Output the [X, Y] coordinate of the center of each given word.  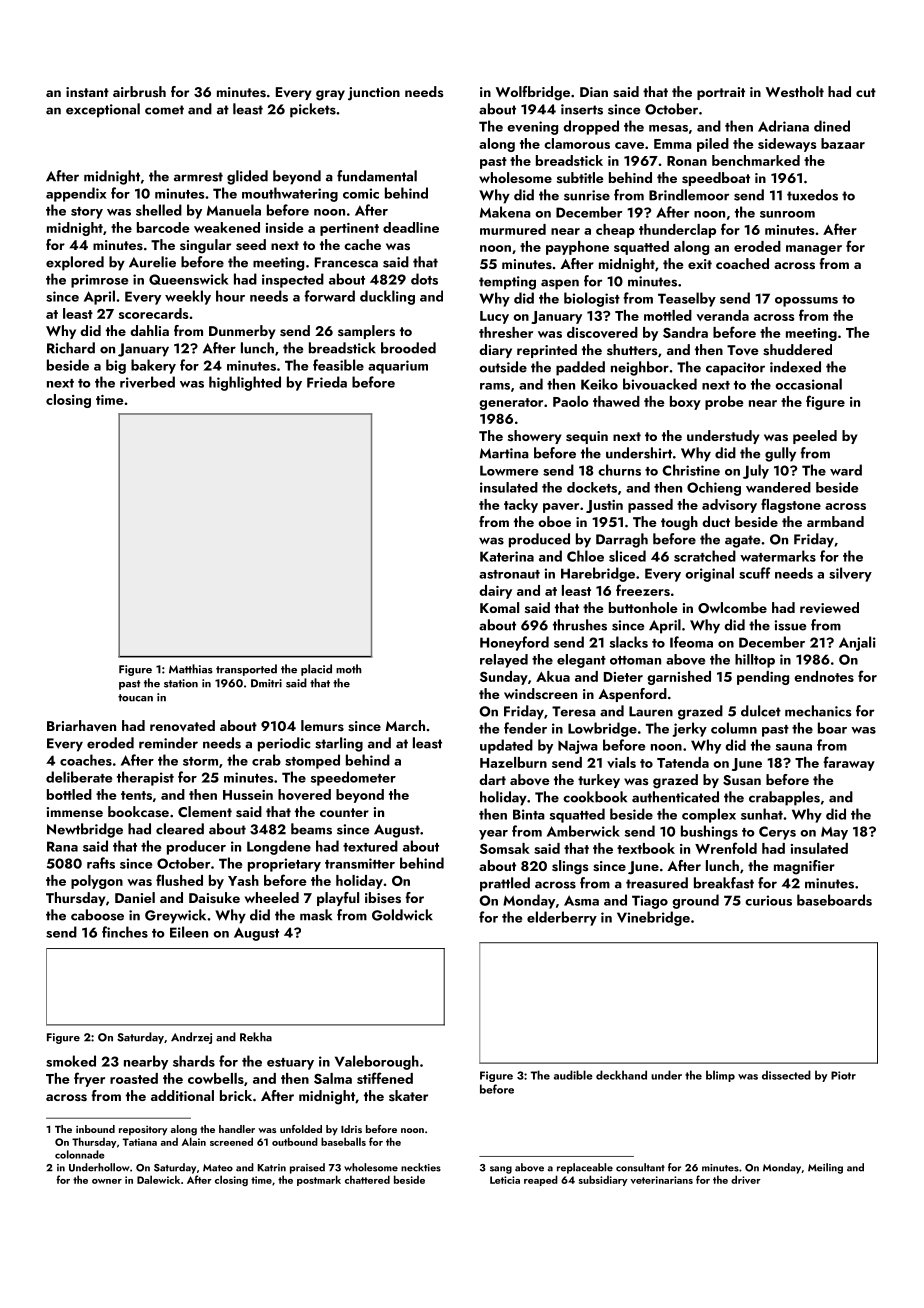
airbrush [139, 91]
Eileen [189, 932]
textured [370, 846]
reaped [541, 1180]
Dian [594, 92]
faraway [849, 763]
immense [75, 812]
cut [866, 92]
